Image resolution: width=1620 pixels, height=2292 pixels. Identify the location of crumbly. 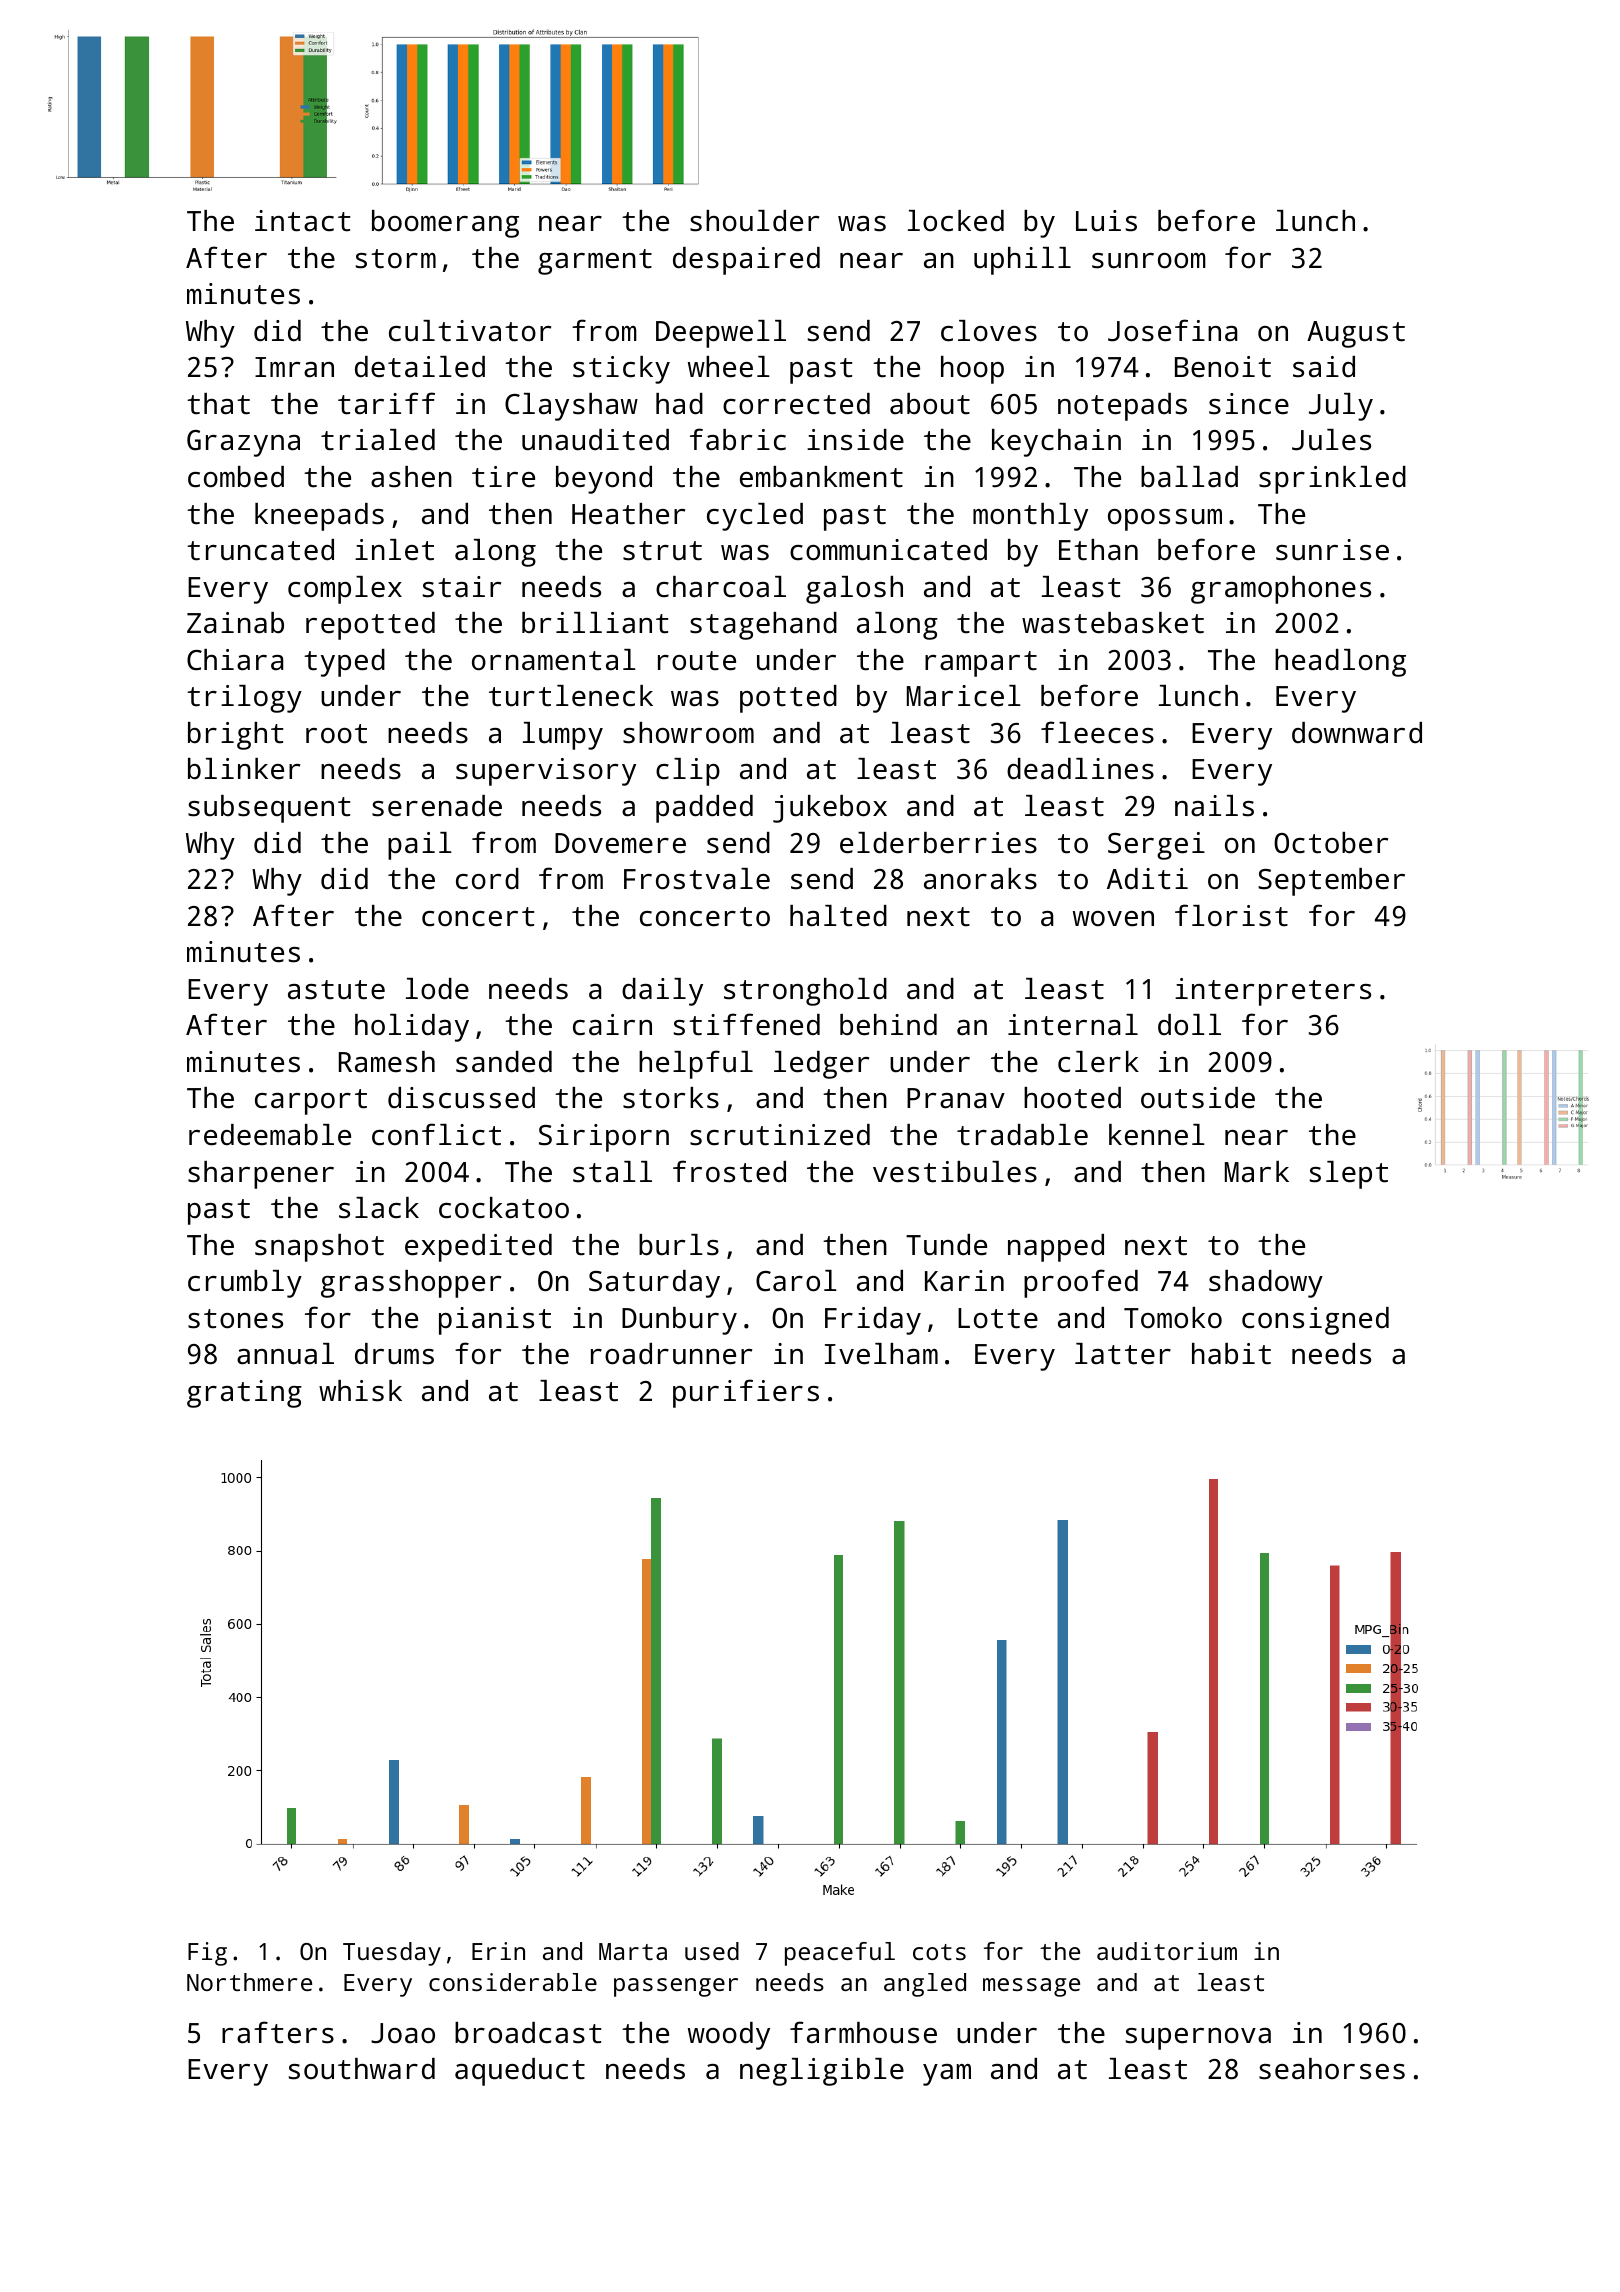
(245, 1284).
